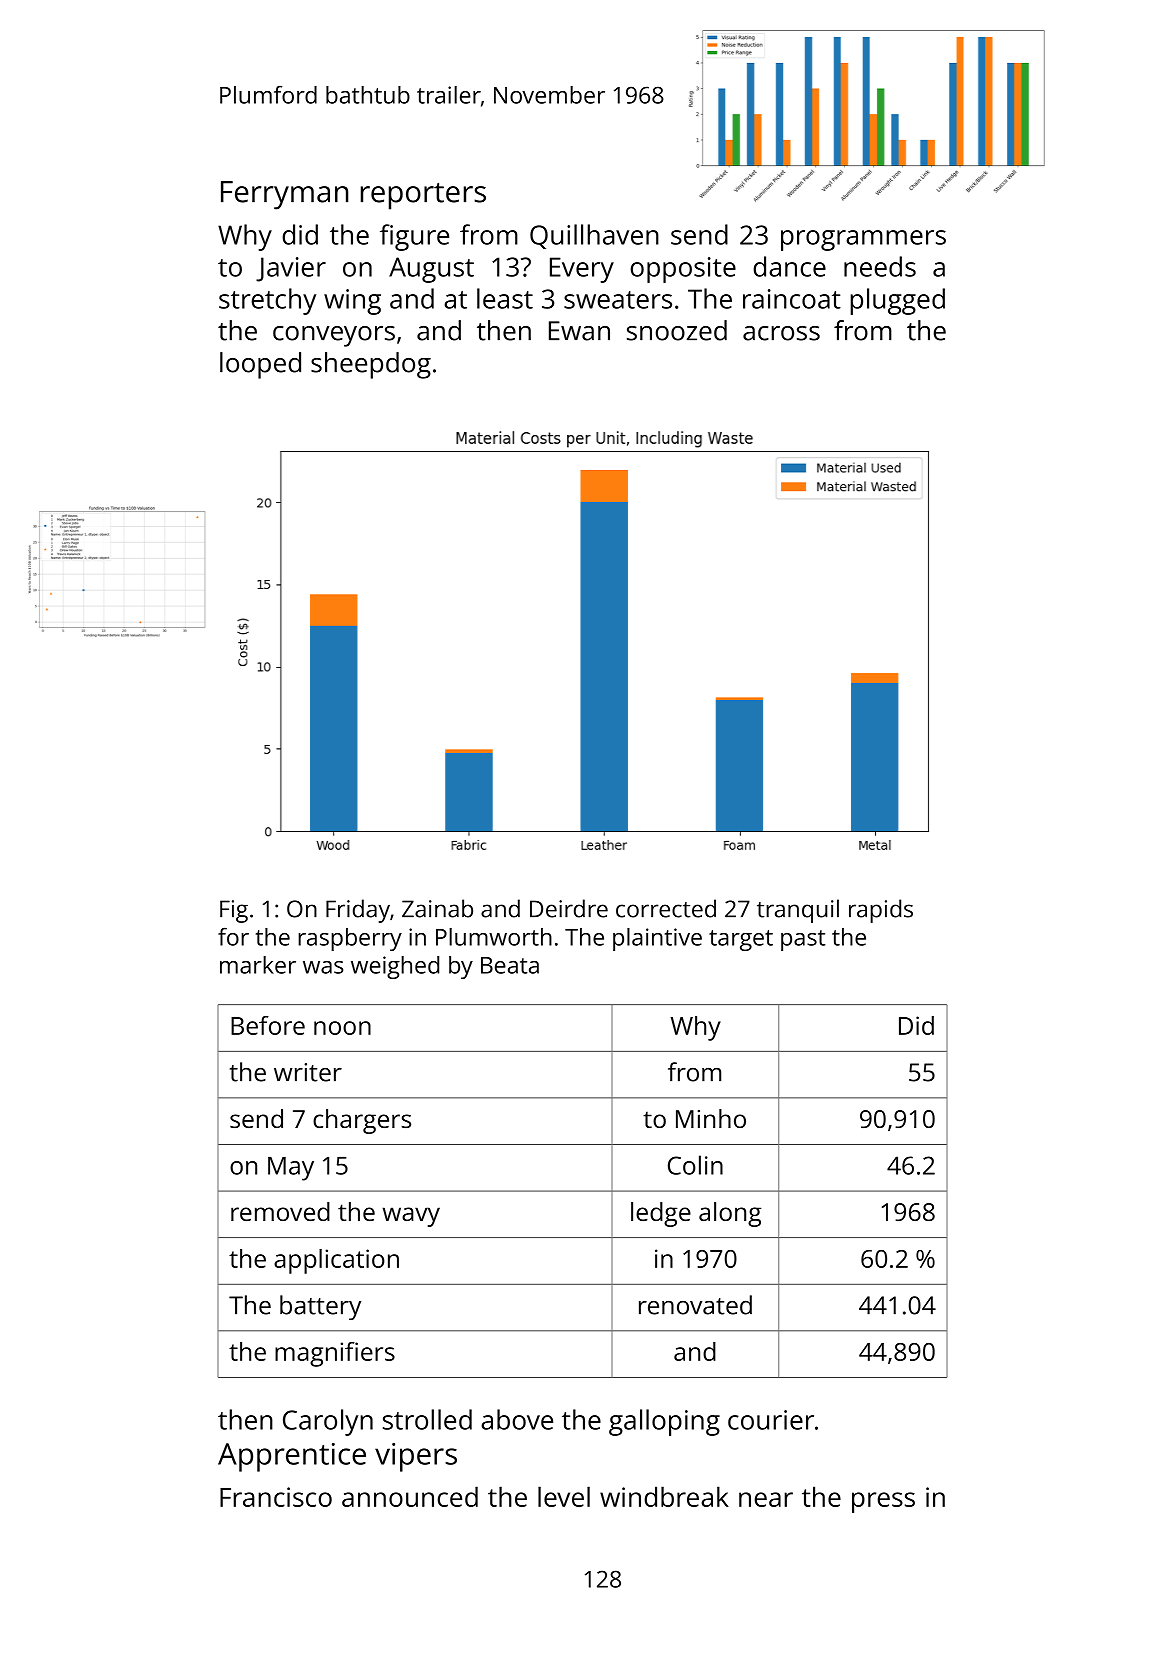 The height and width of the screenshot is (1654, 1165). What do you see at coordinates (411, 1217) in the screenshot?
I see `wavy` at bounding box center [411, 1217].
